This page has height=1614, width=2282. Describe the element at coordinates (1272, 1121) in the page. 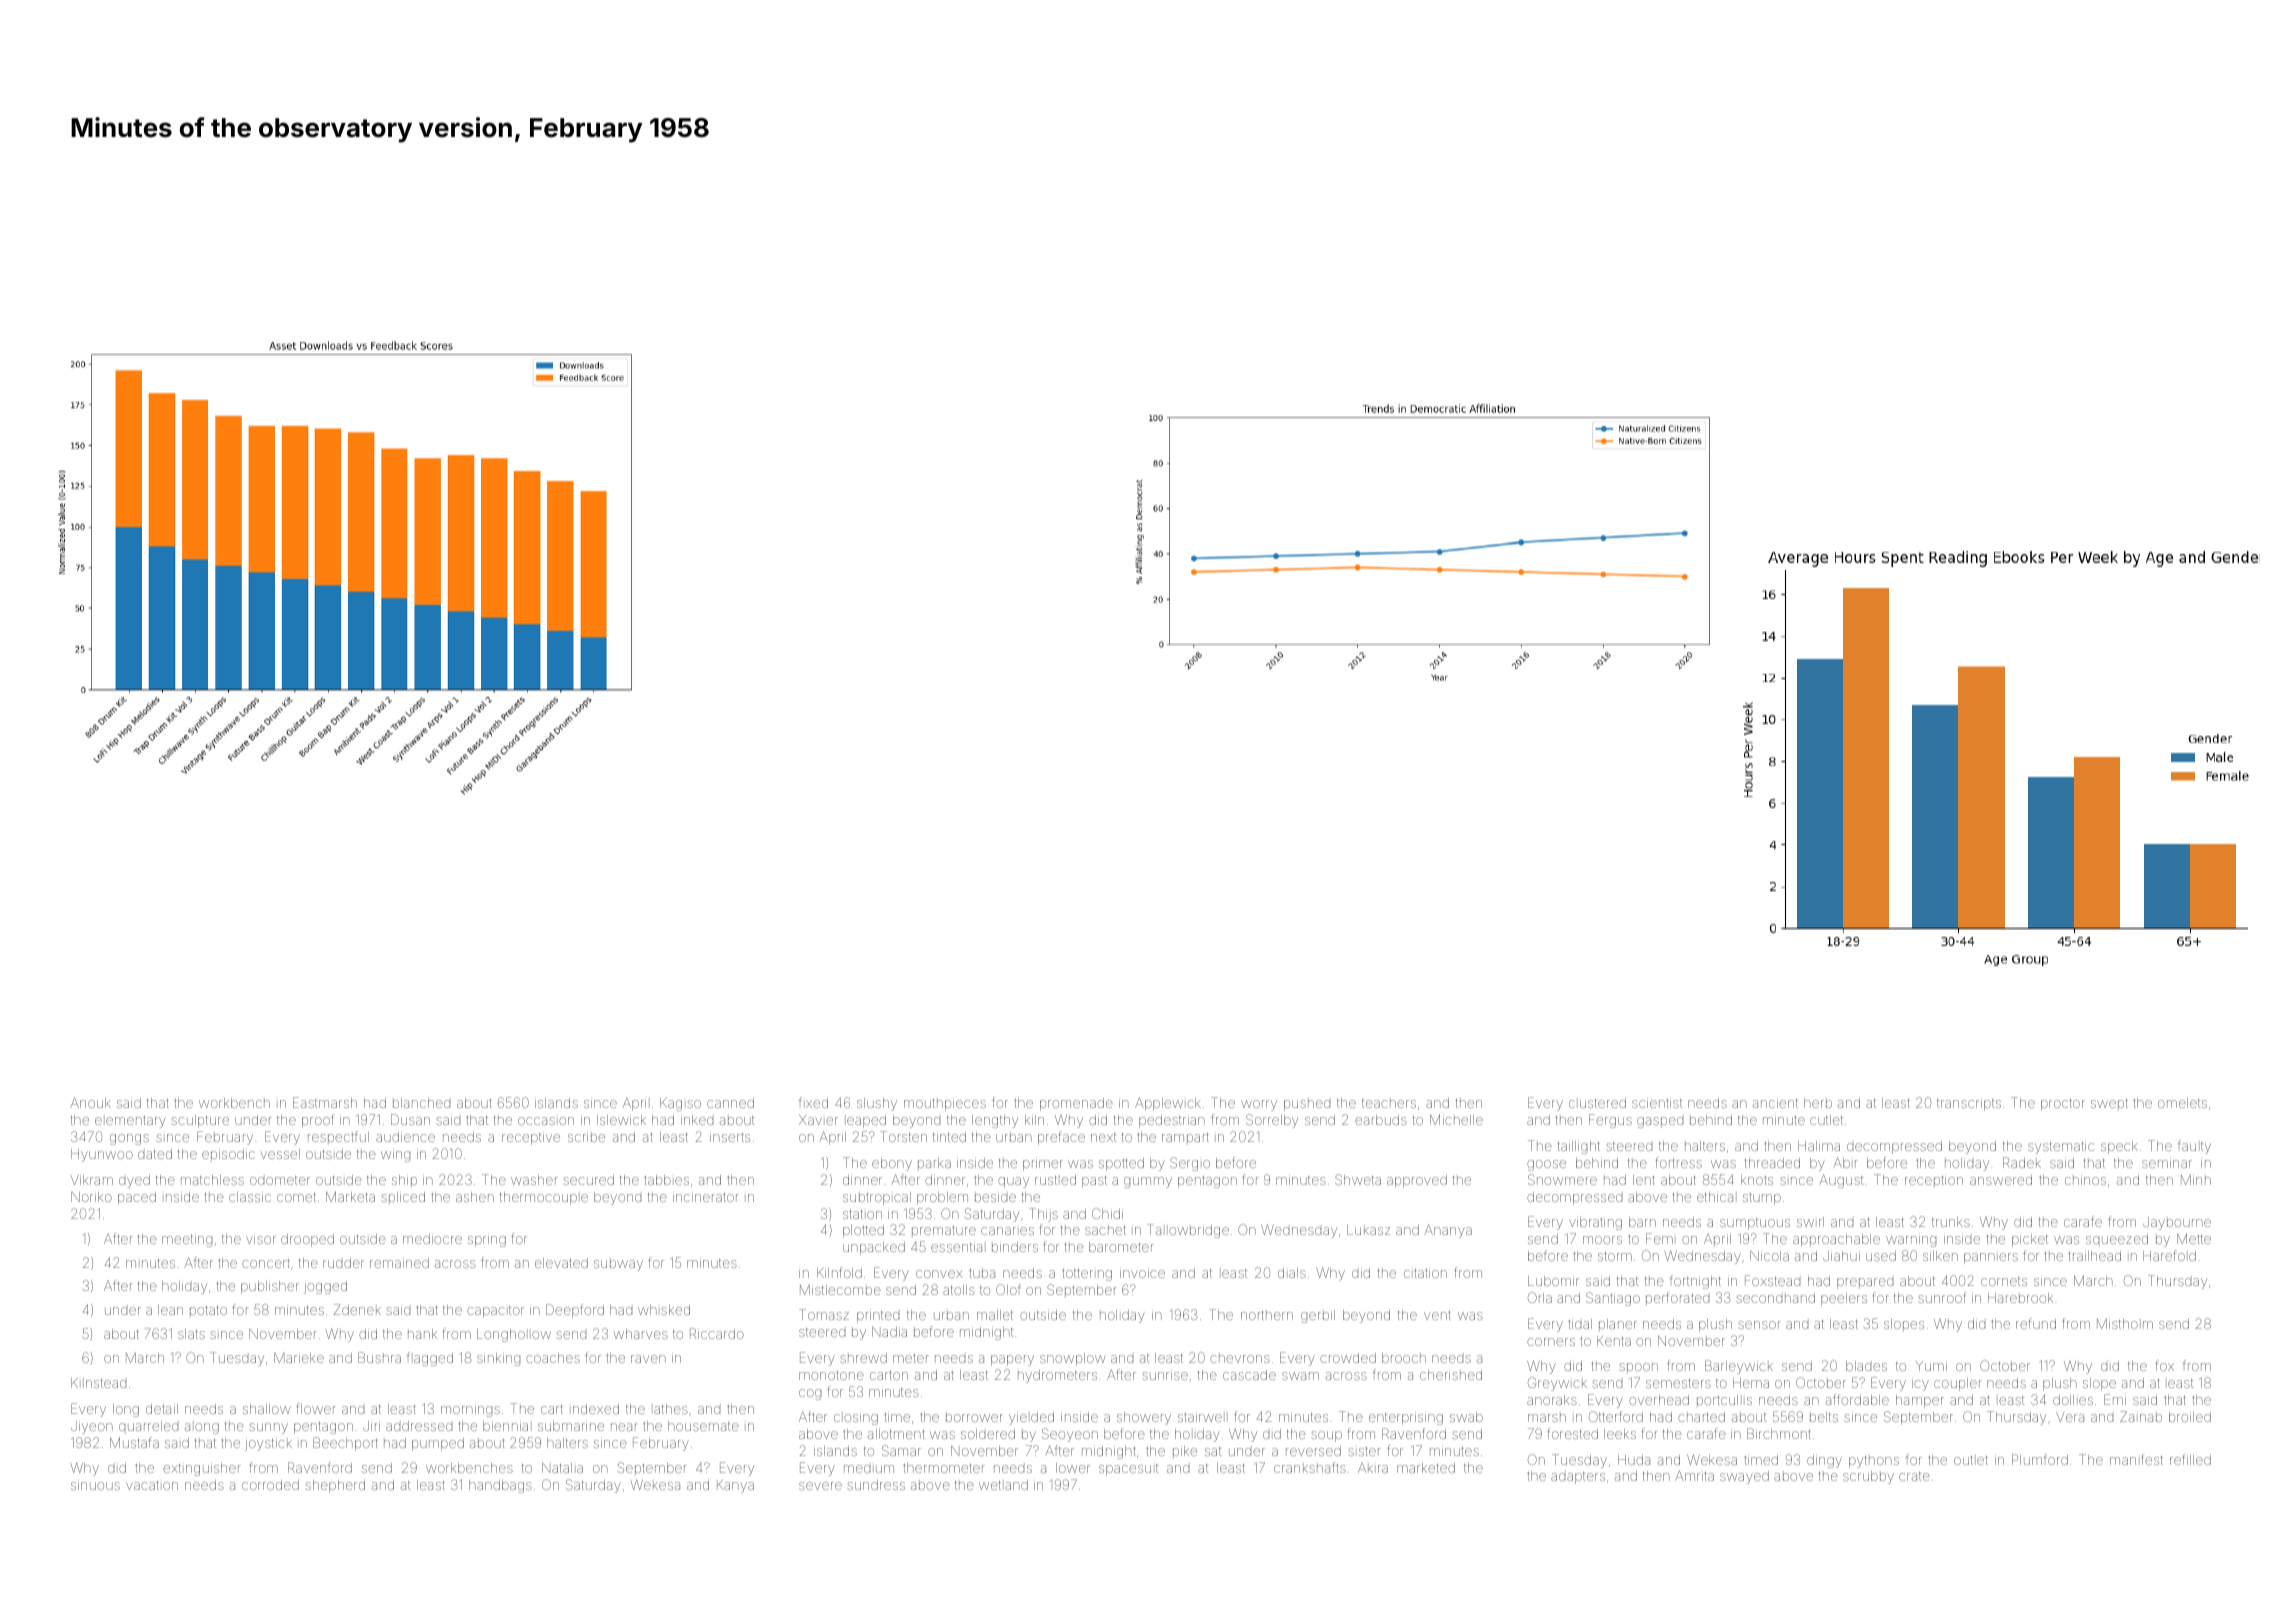

I see `Sorrelby` at that location.
